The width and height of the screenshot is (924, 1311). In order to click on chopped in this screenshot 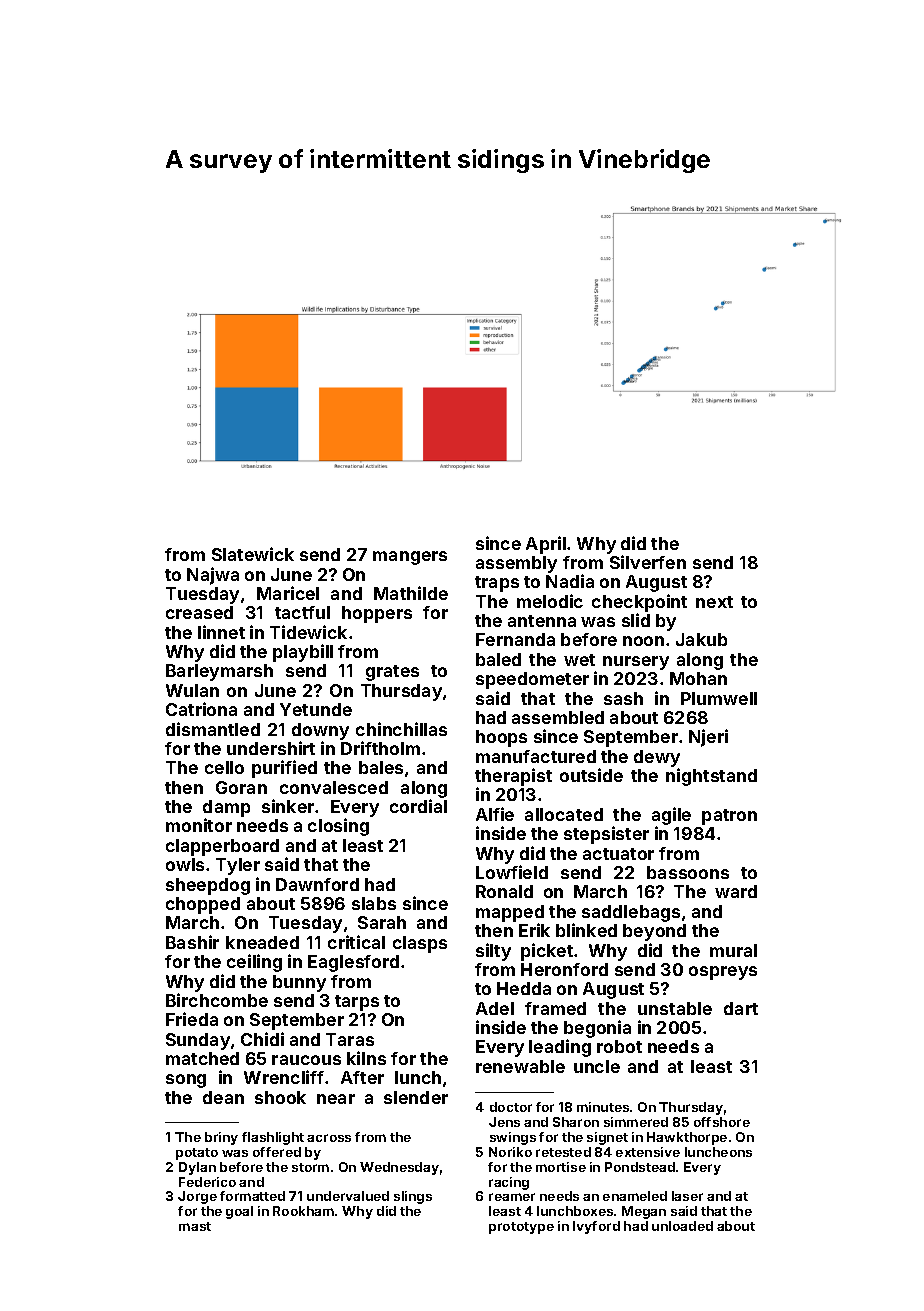, I will do `click(203, 905)`.
